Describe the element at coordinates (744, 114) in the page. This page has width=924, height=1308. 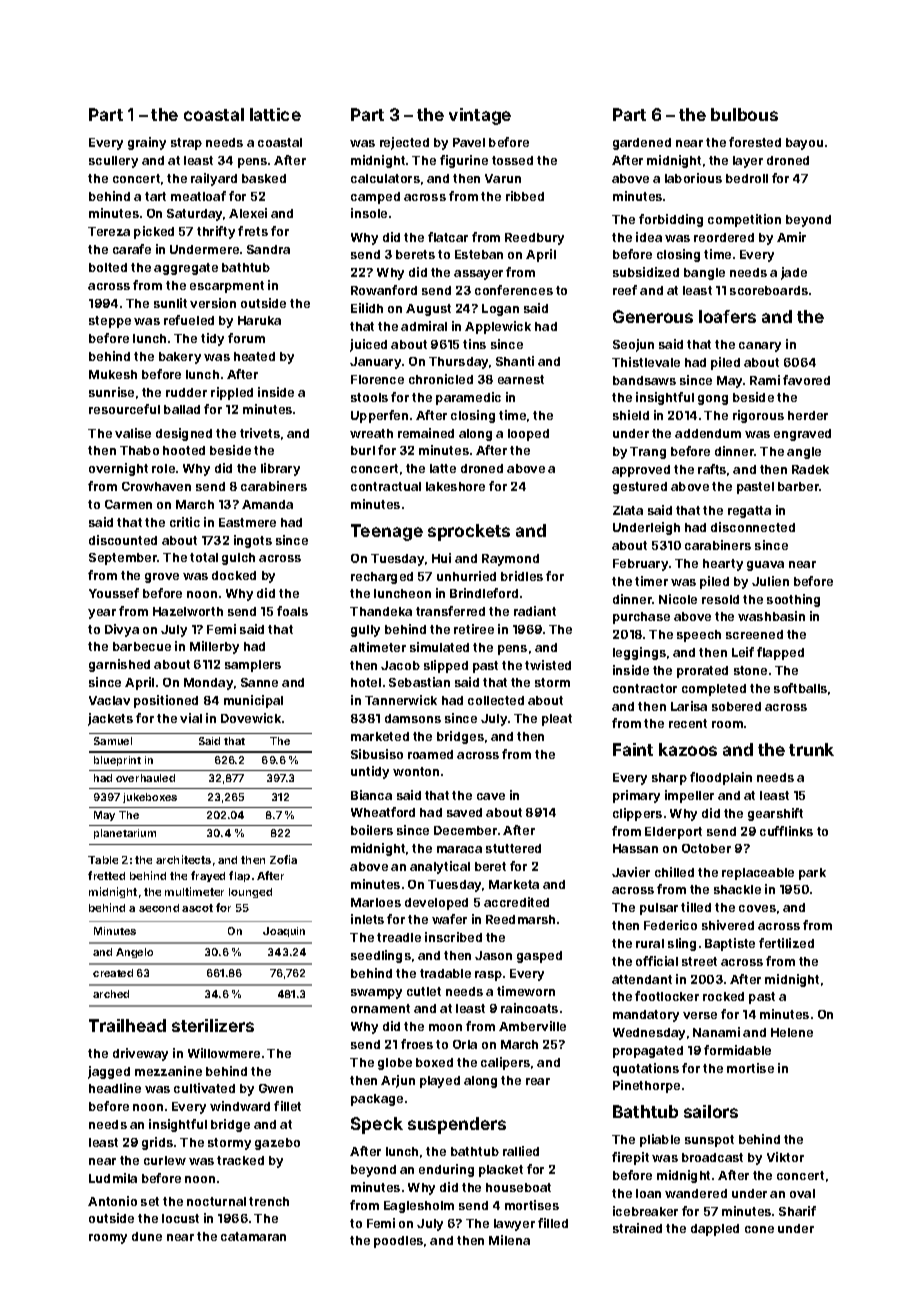
I see `bulbous` at that location.
